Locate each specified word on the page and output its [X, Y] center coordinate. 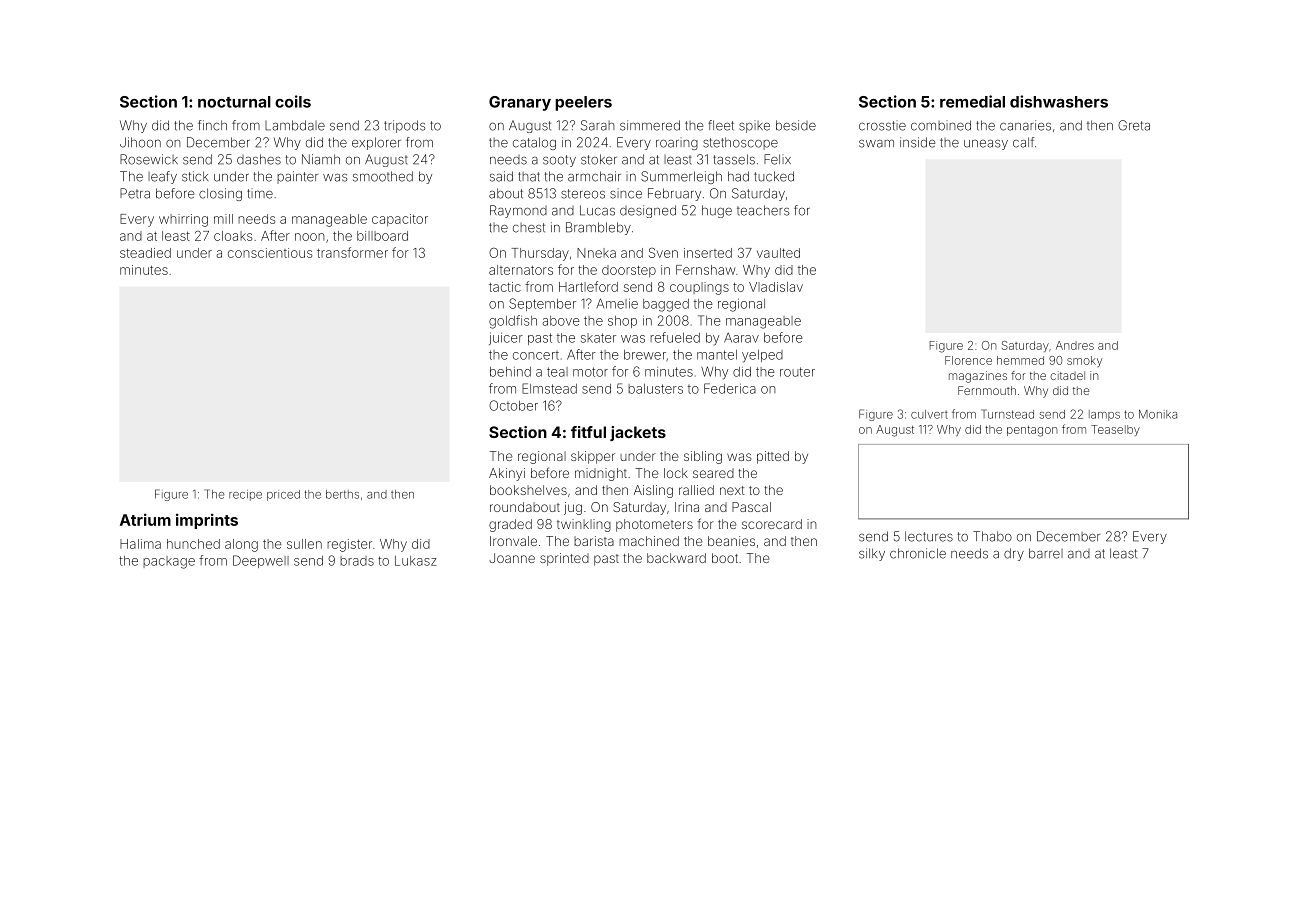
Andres [1075, 345]
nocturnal [234, 102]
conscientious [270, 253]
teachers [763, 210]
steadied [145, 253]
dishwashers [1059, 101]
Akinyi [507, 474]
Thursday [540, 254]
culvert [929, 414]
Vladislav [776, 287]
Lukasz [416, 561]
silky [872, 554]
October [513, 405]
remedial [972, 101]
